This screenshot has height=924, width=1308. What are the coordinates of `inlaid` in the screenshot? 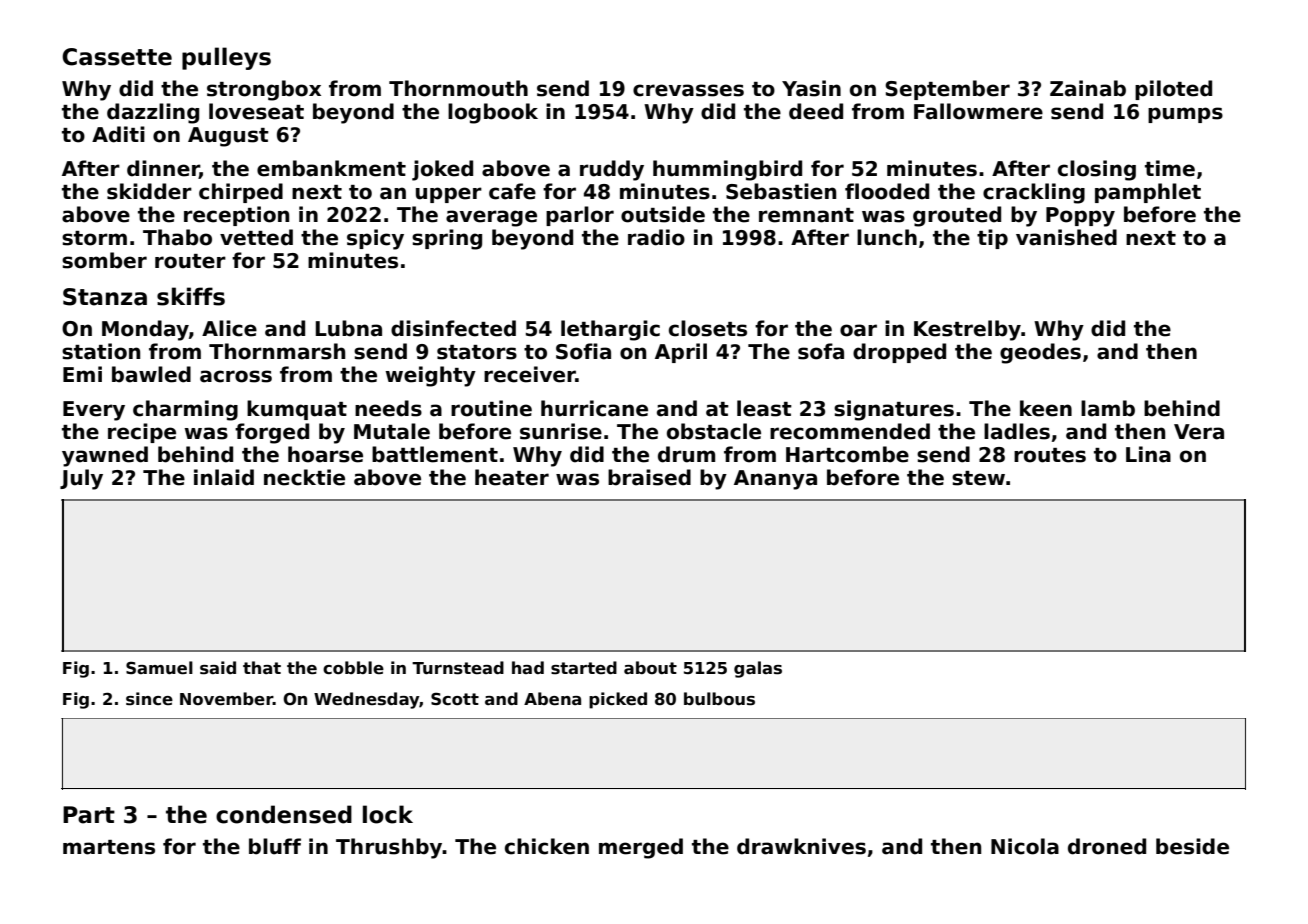 It's located at (224, 477).
